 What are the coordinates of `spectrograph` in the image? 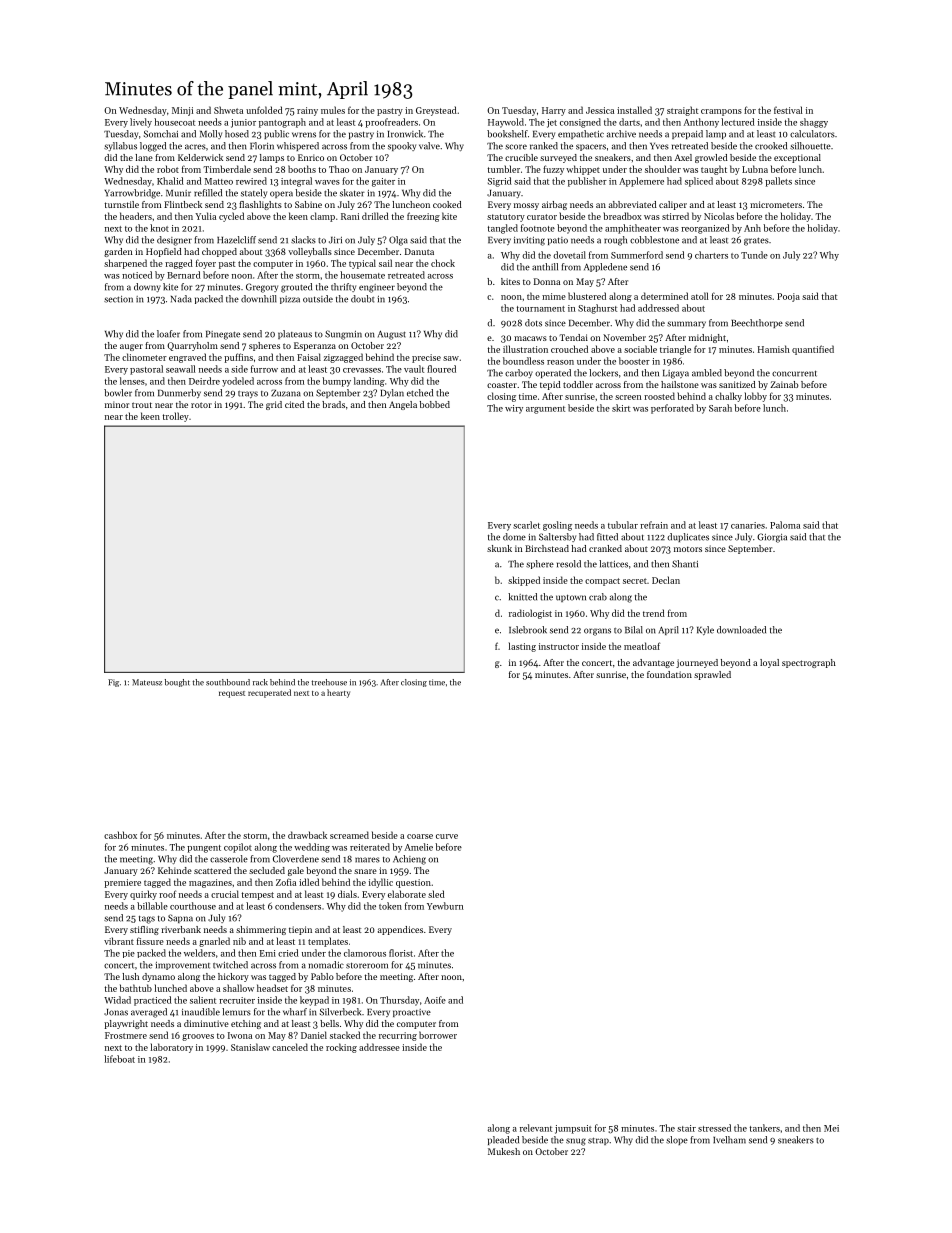 It's located at (809, 663).
